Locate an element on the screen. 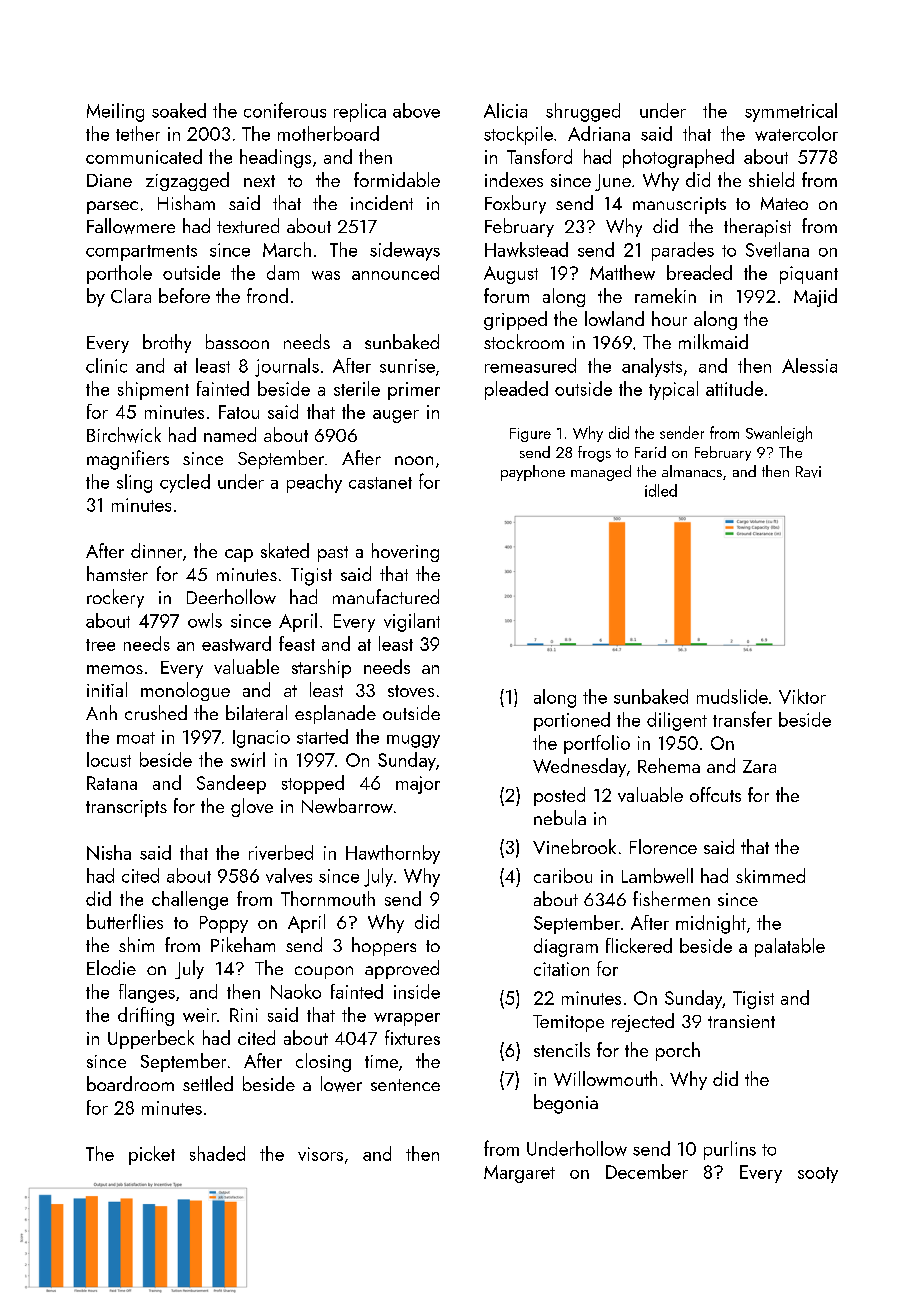 This screenshot has width=924, height=1314. purlins is located at coordinates (730, 1150).
